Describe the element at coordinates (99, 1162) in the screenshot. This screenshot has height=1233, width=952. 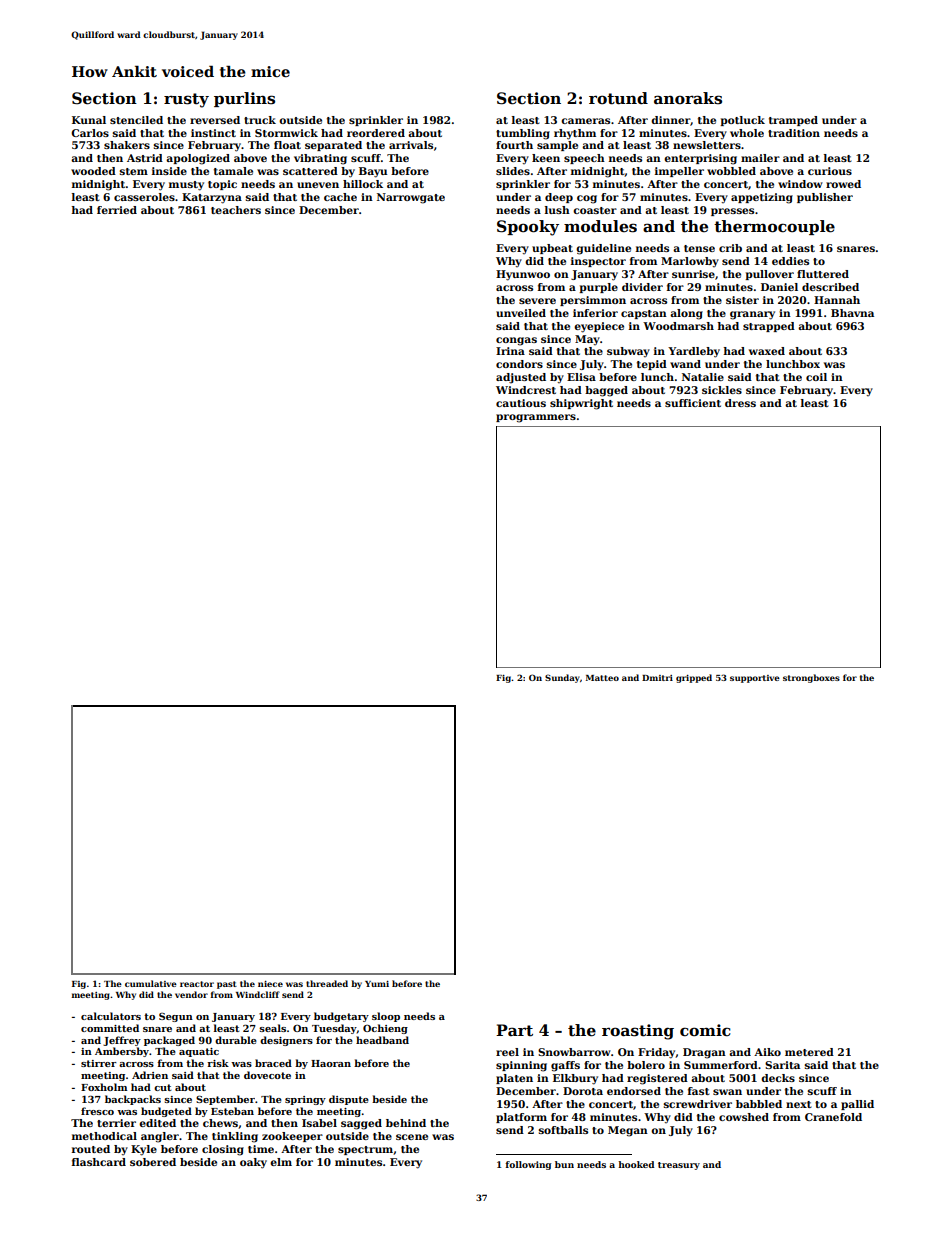
I see `flashcard` at that location.
